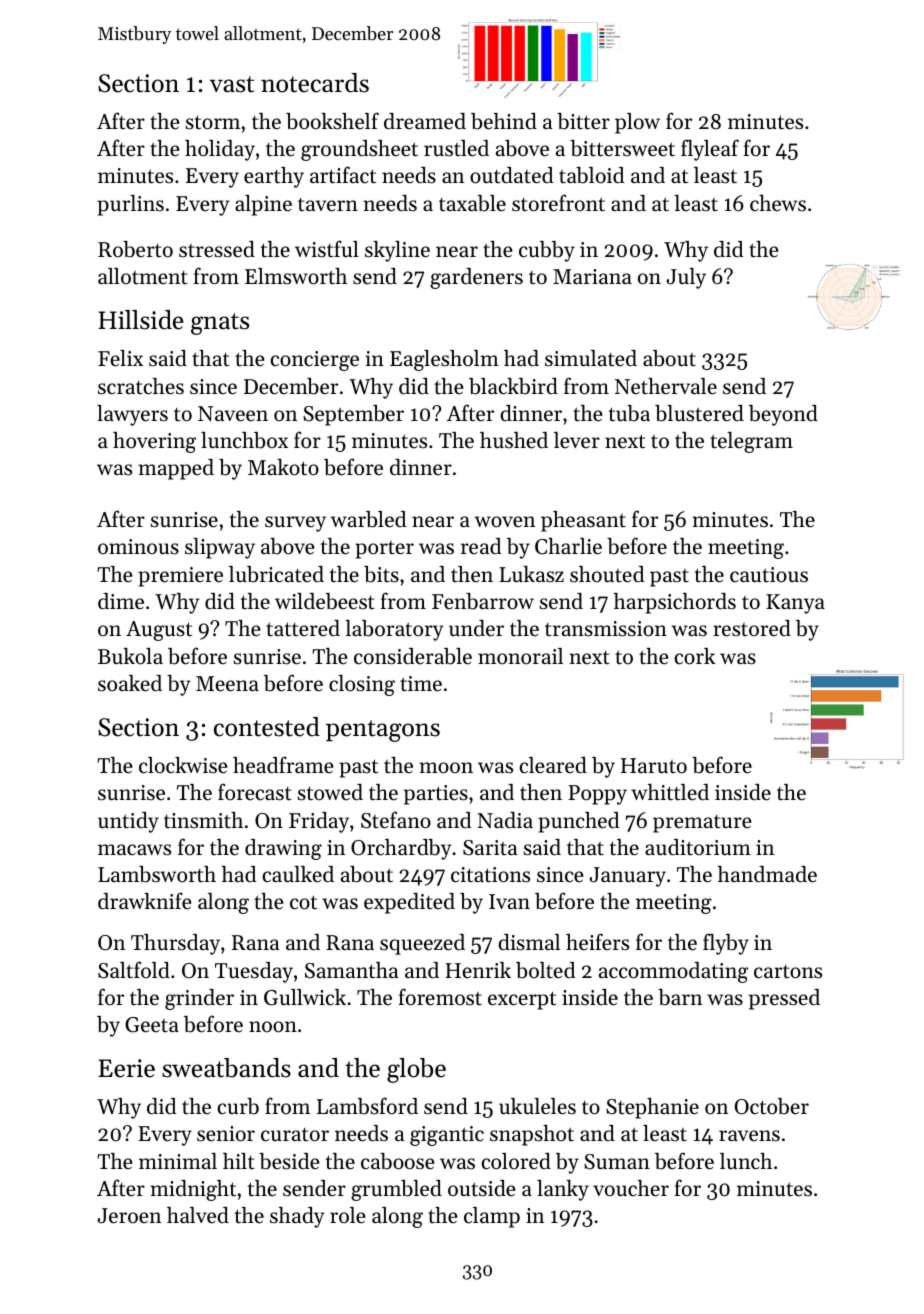 The width and height of the page is (924, 1314). I want to click on flyleaf, so click(710, 150).
